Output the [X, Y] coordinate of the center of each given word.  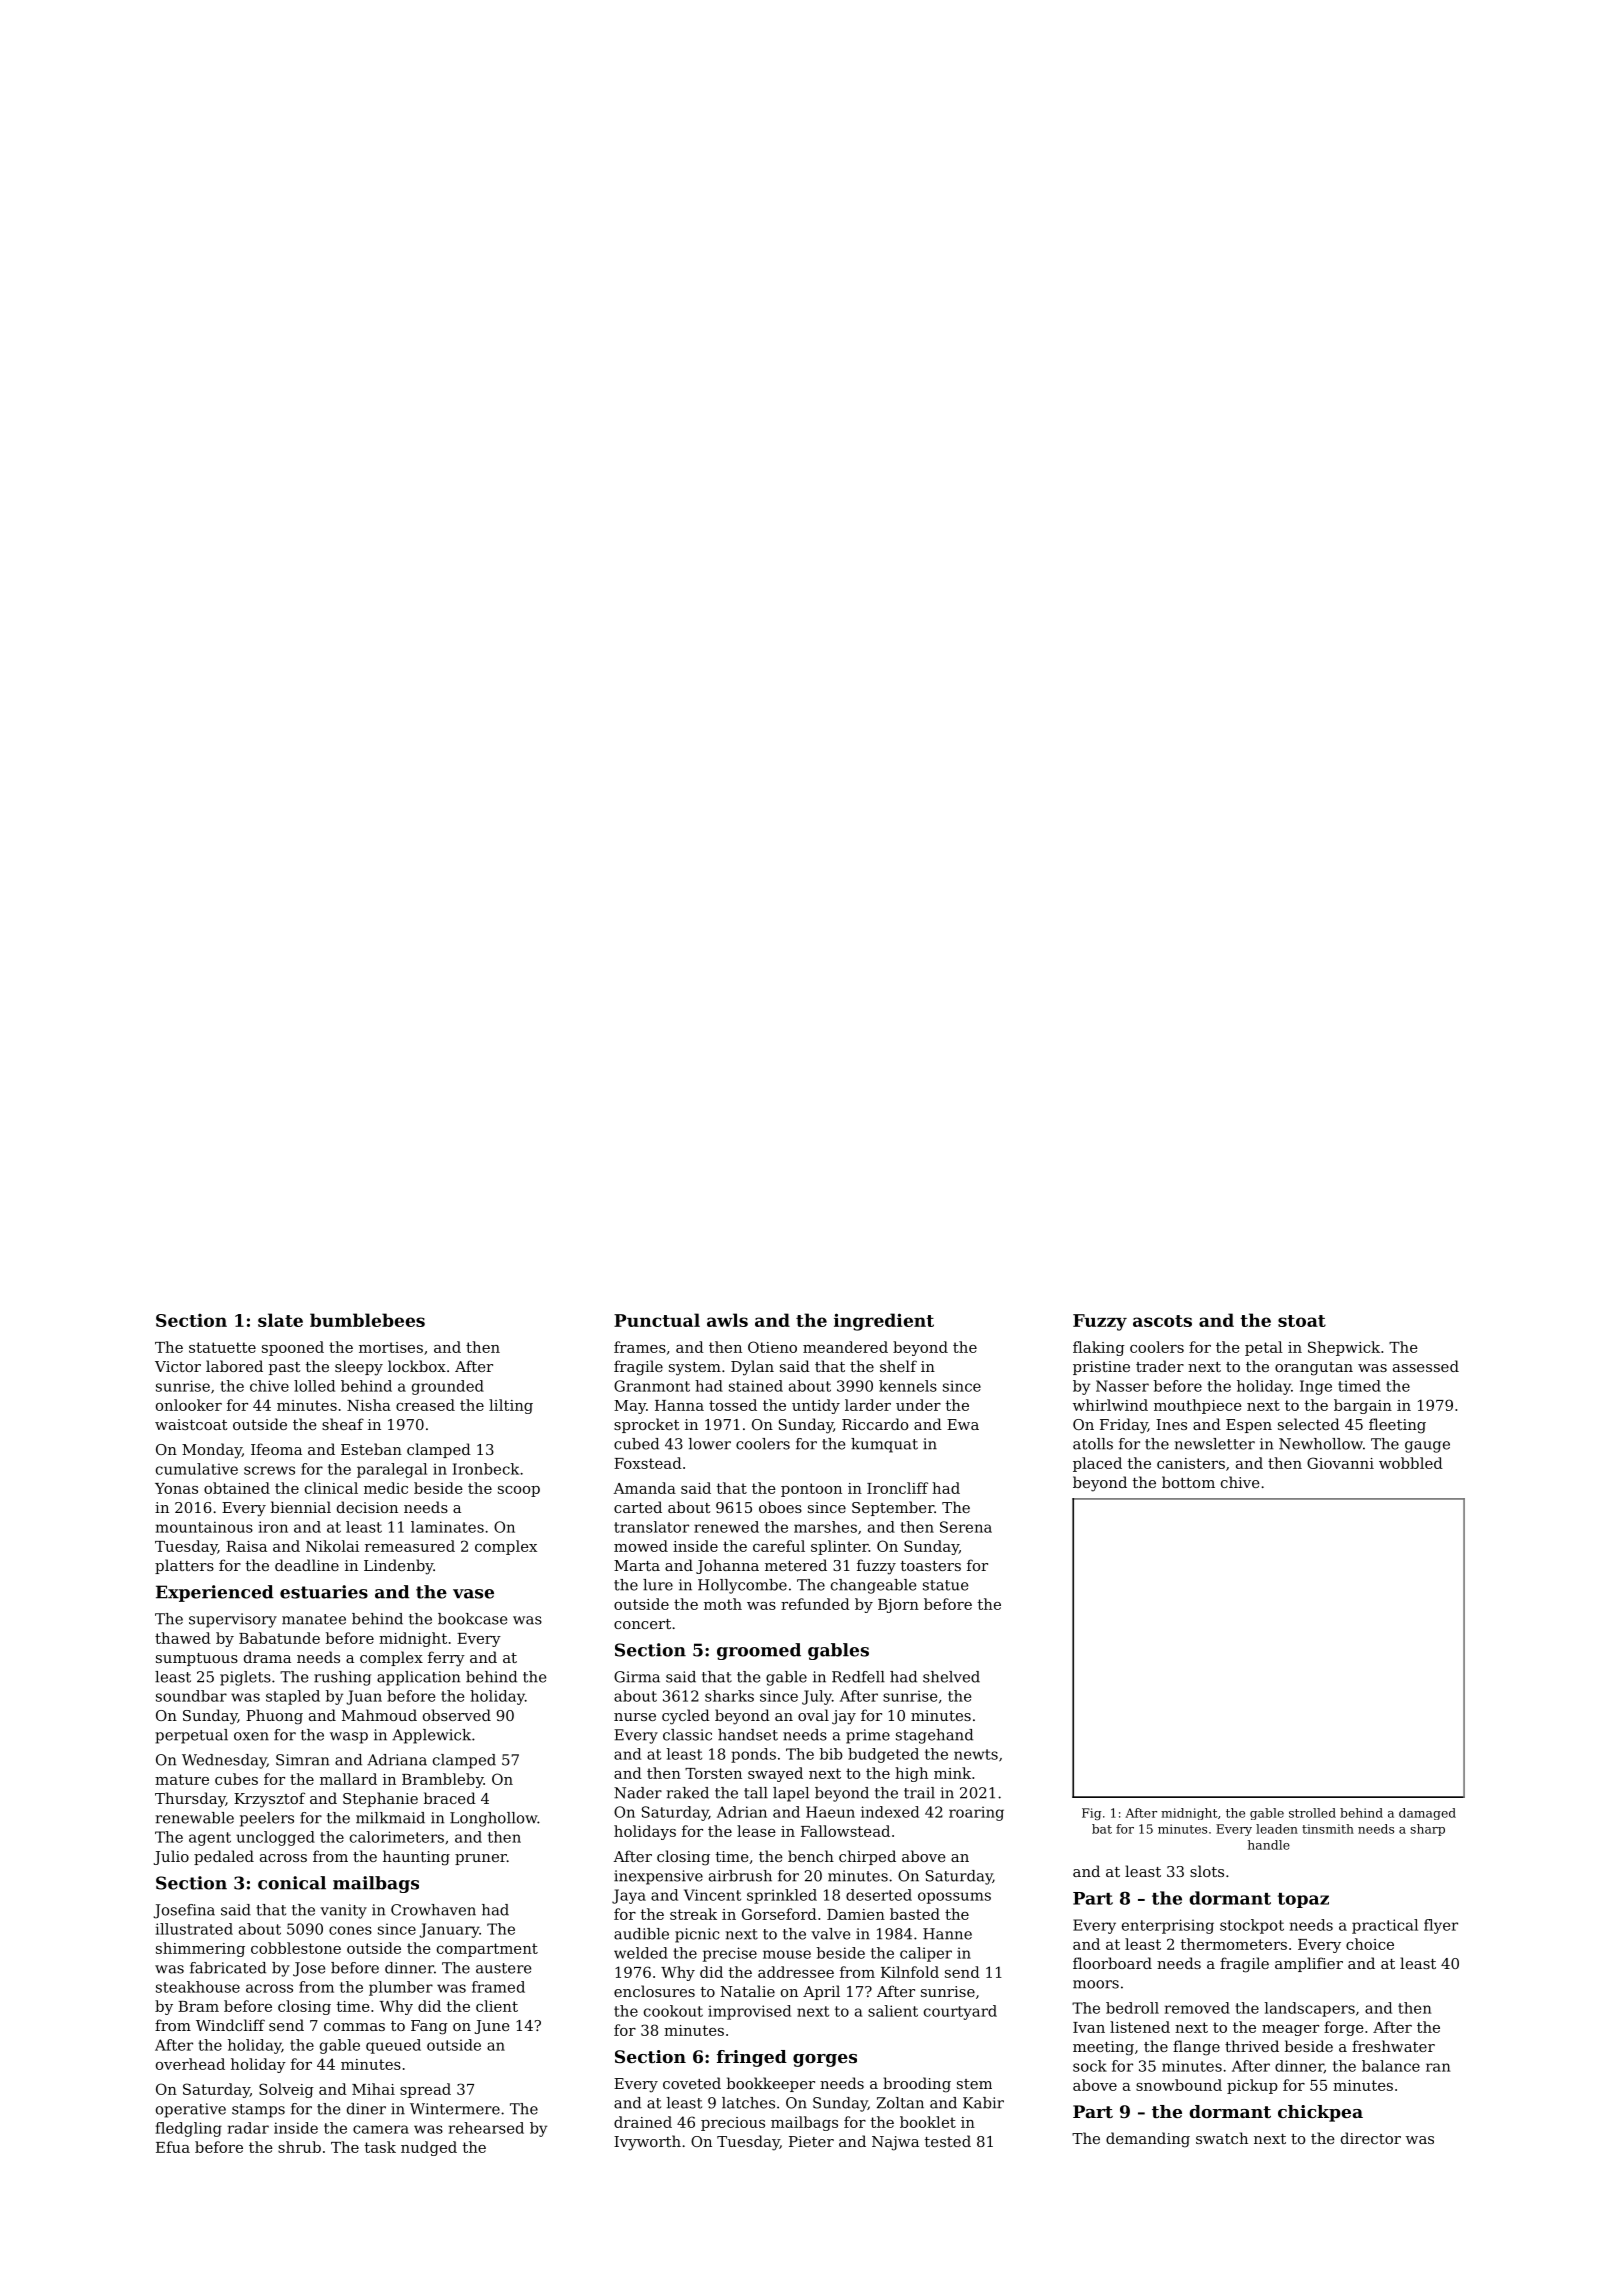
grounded [448, 1387]
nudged [429, 2148]
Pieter [811, 2141]
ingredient [884, 1322]
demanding [1148, 2140]
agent [210, 1839]
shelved [951, 1677]
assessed [1426, 1366]
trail [919, 1793]
